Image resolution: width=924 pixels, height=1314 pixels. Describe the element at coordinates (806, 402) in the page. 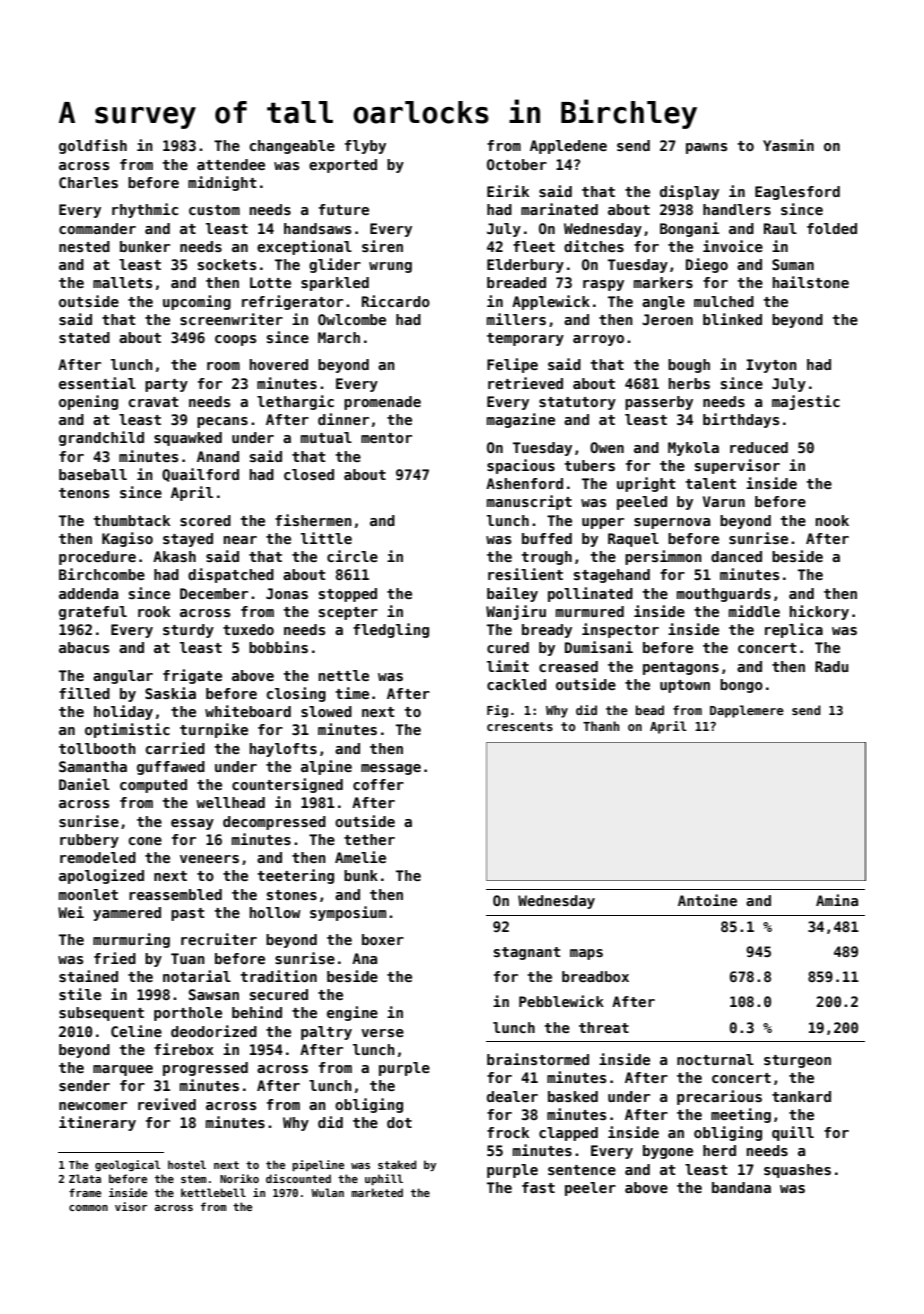

I see `majestic` at that location.
